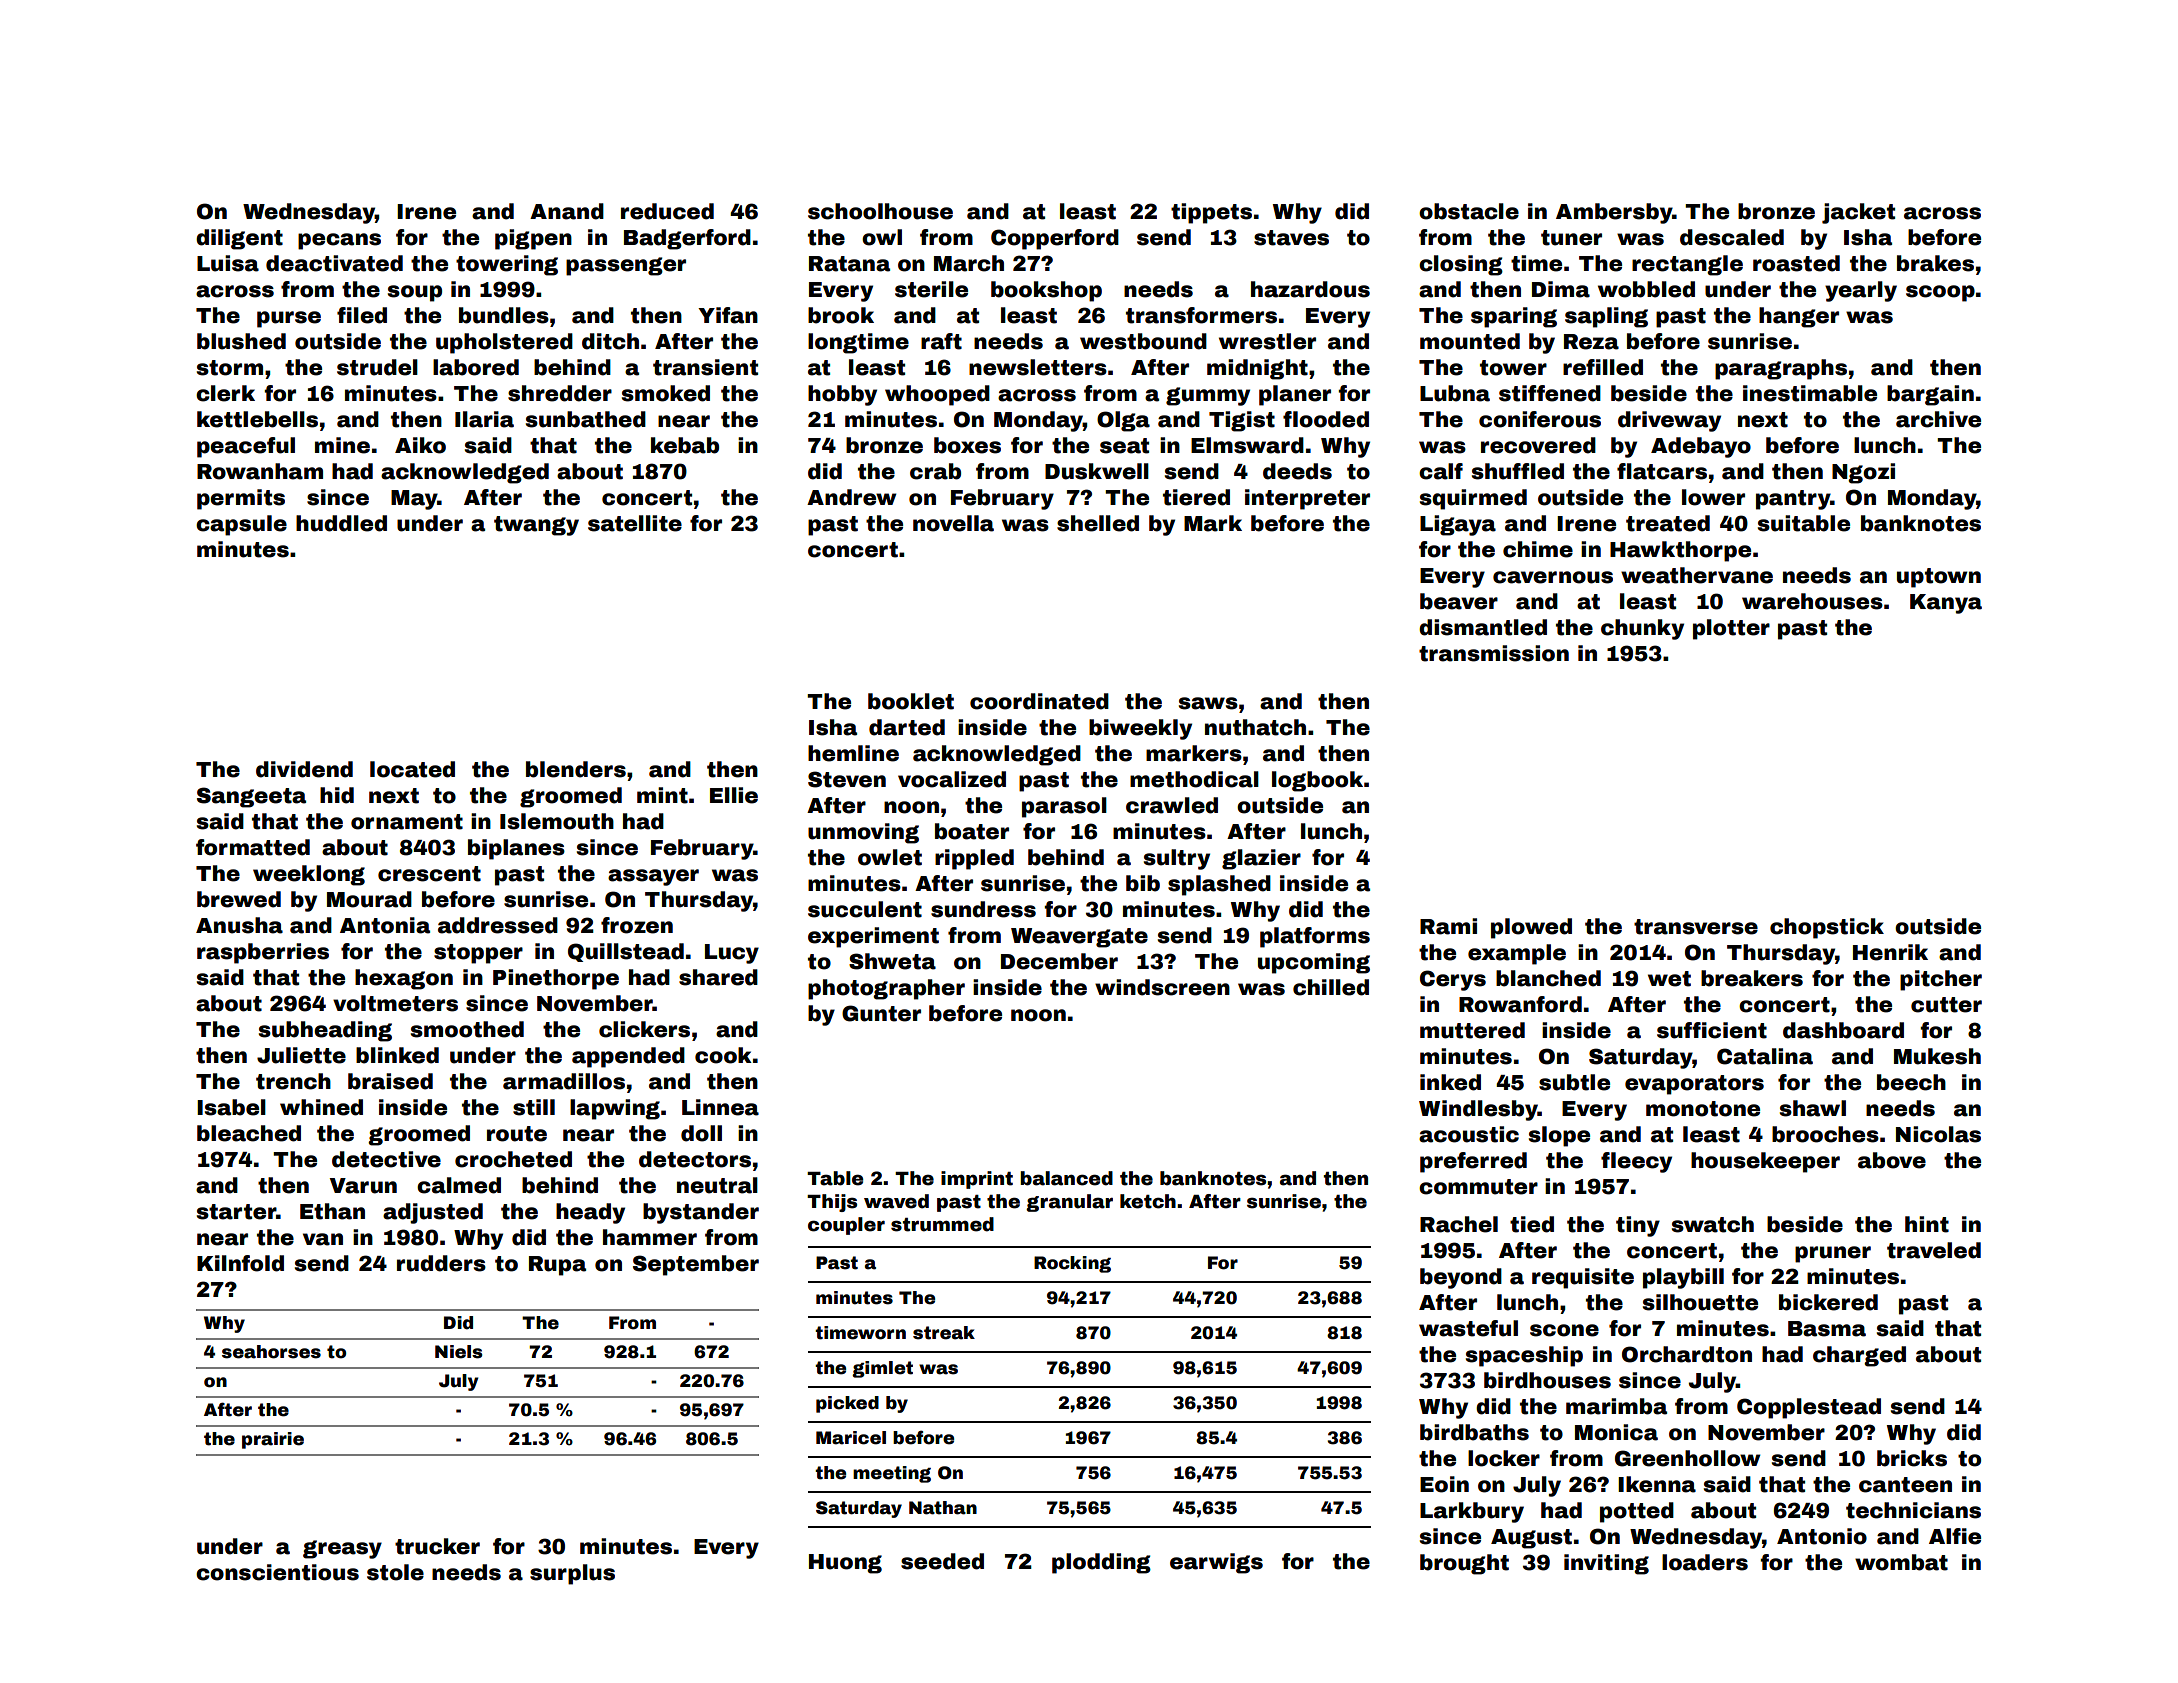 The height and width of the document is (1683, 2178). I want to click on crab, so click(935, 471).
